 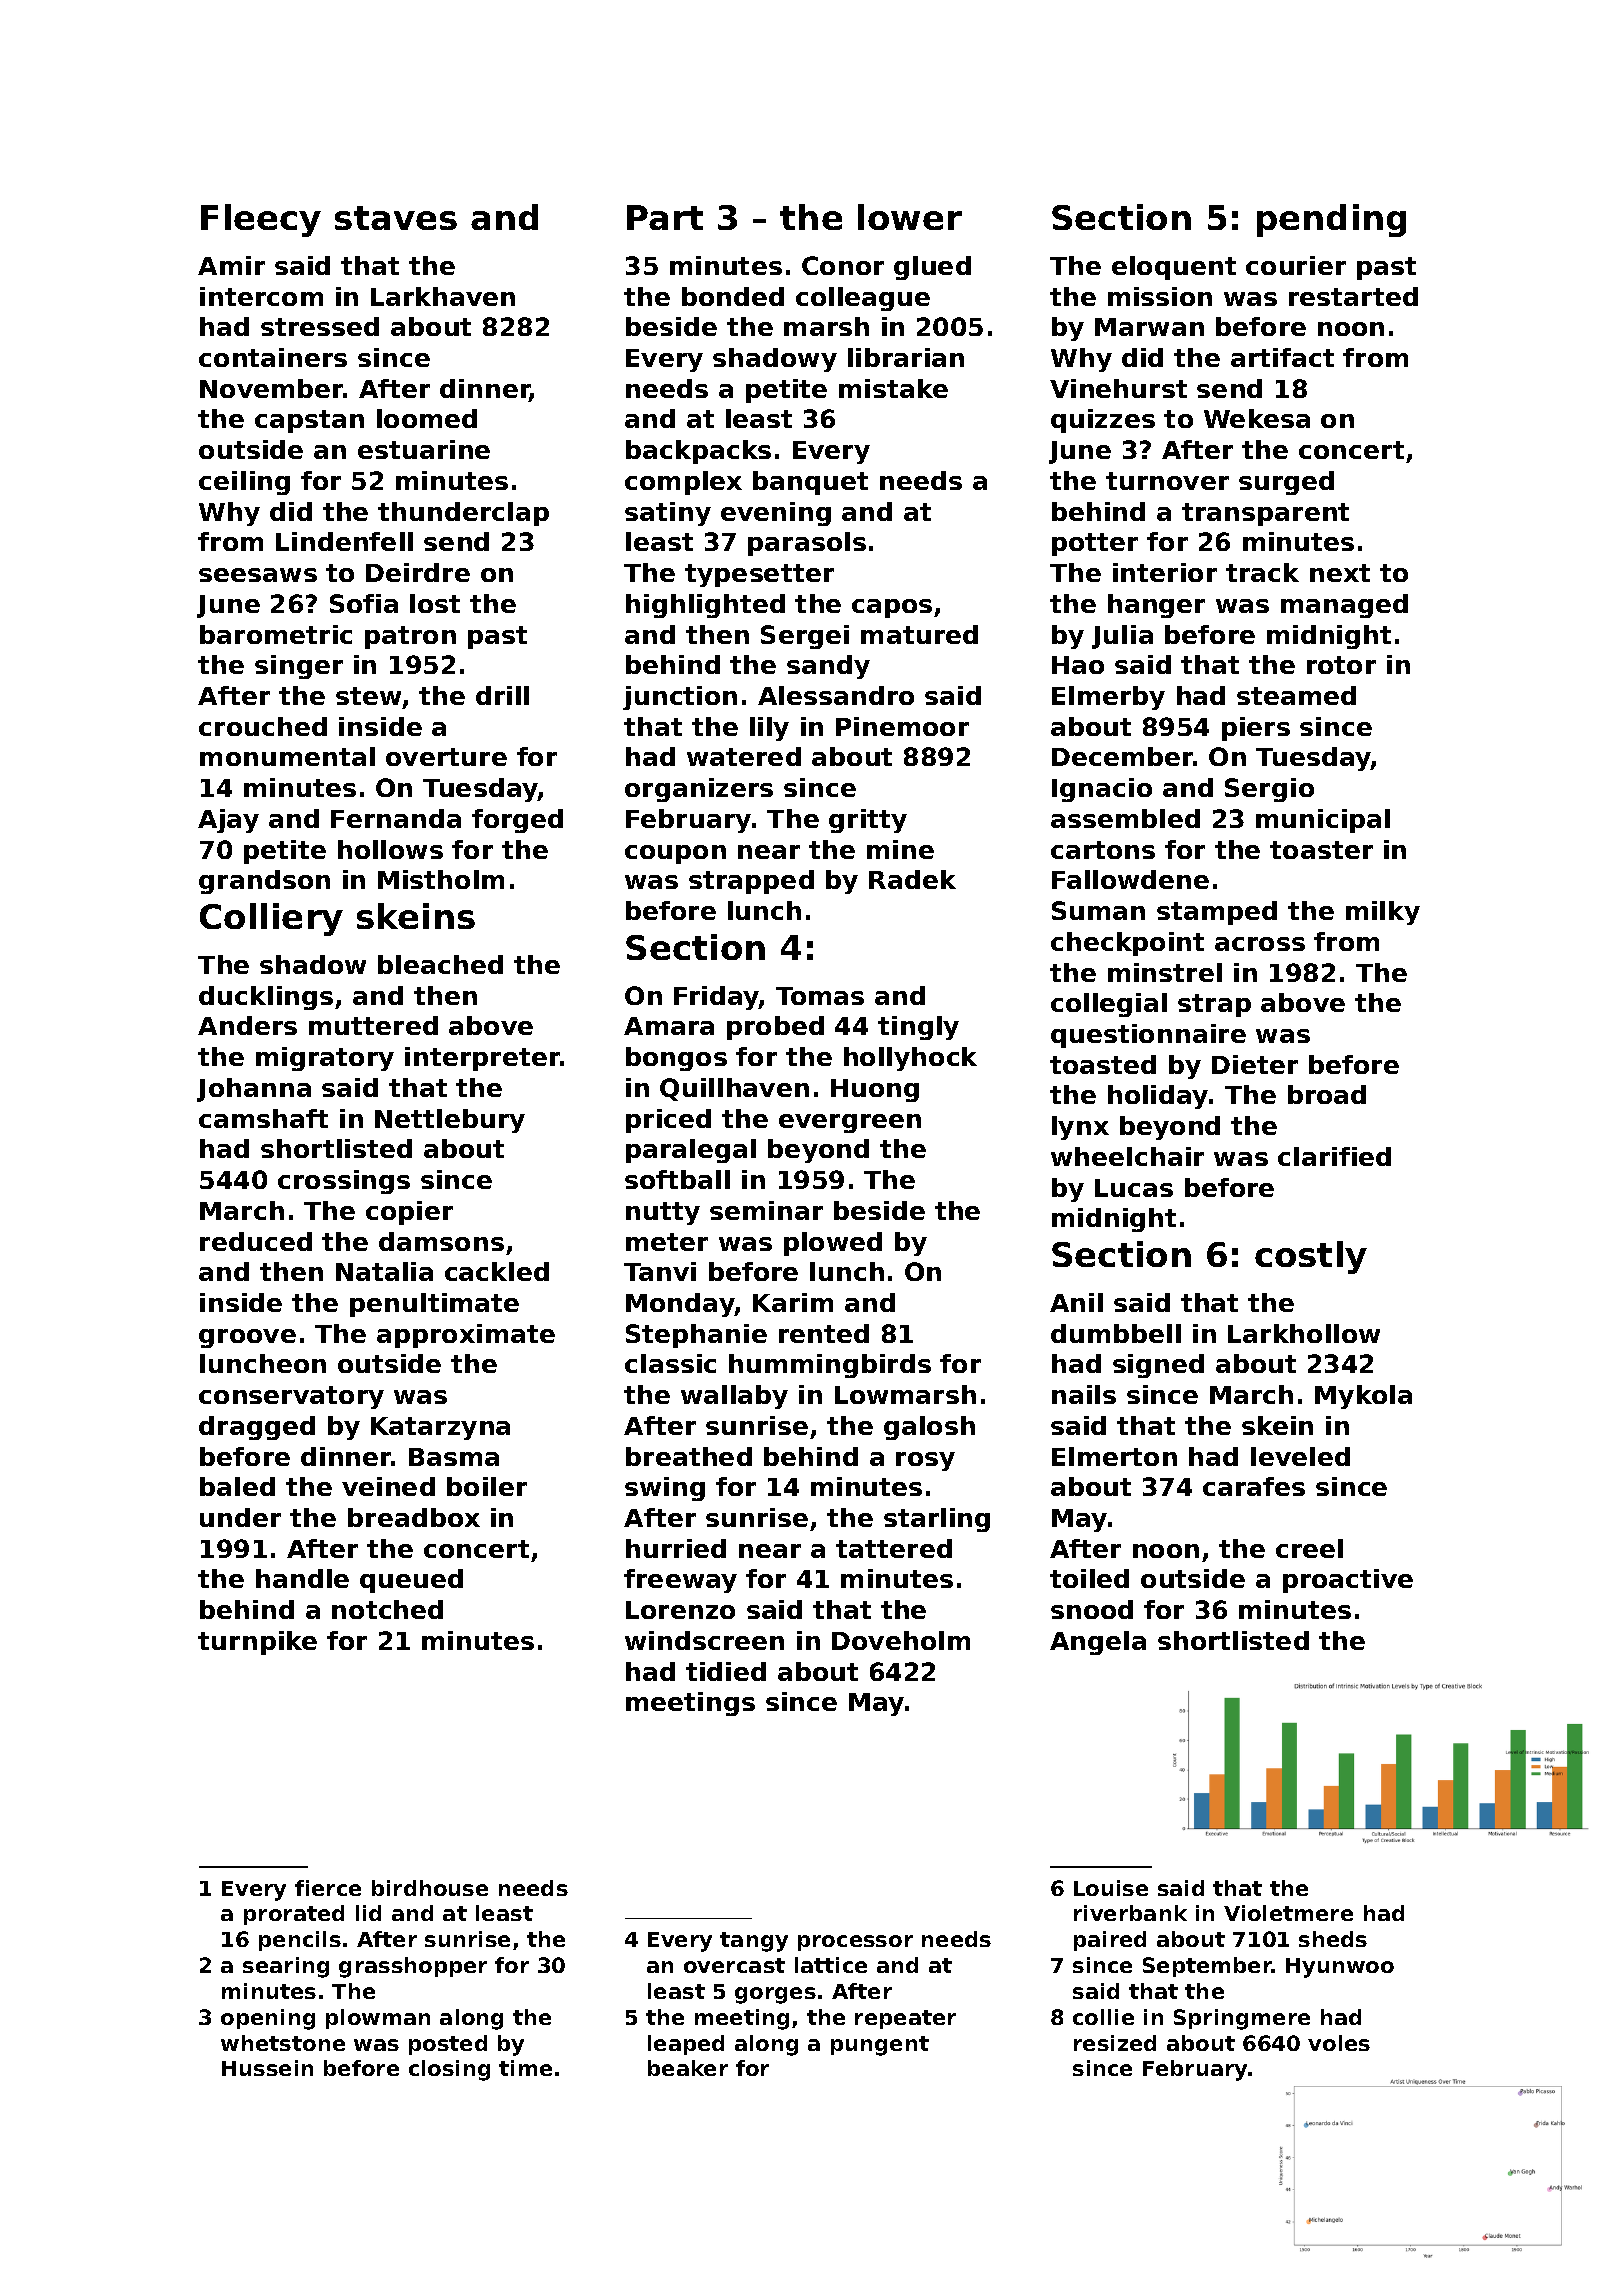 What do you see at coordinates (387, 1609) in the page?
I see `notched` at bounding box center [387, 1609].
